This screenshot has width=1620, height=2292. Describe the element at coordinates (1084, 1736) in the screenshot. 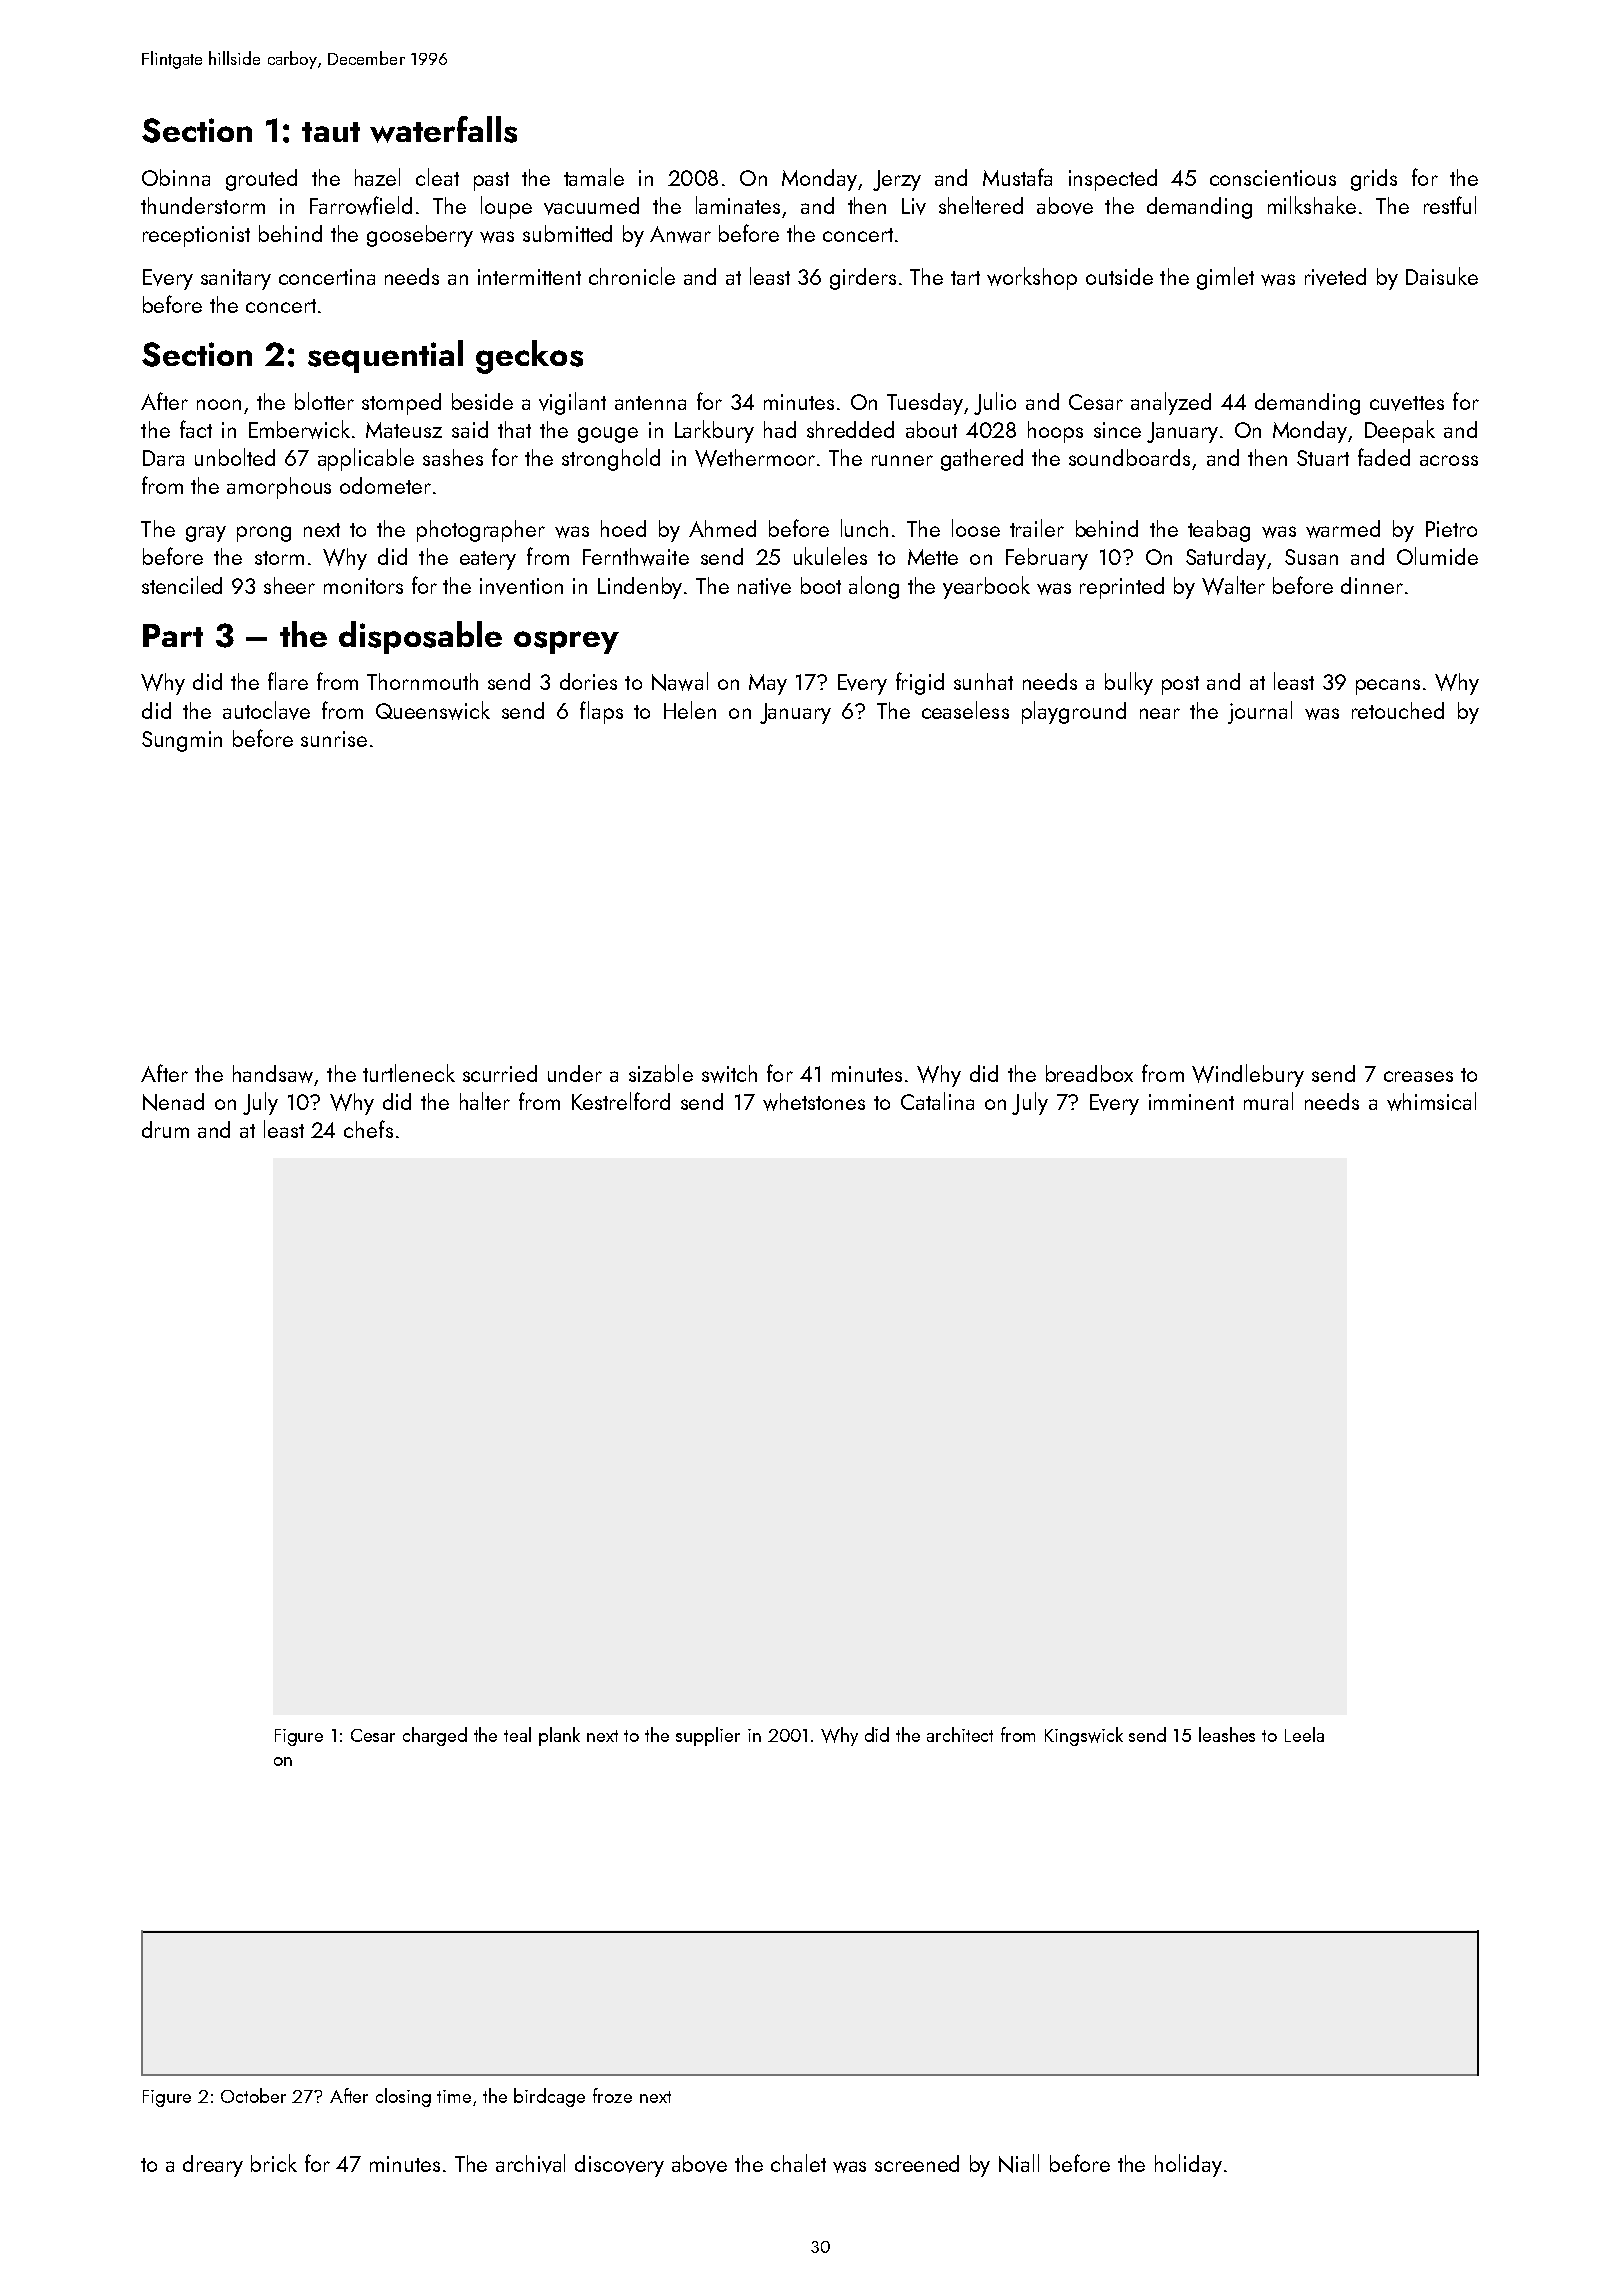

I see `Kingswick` at that location.
